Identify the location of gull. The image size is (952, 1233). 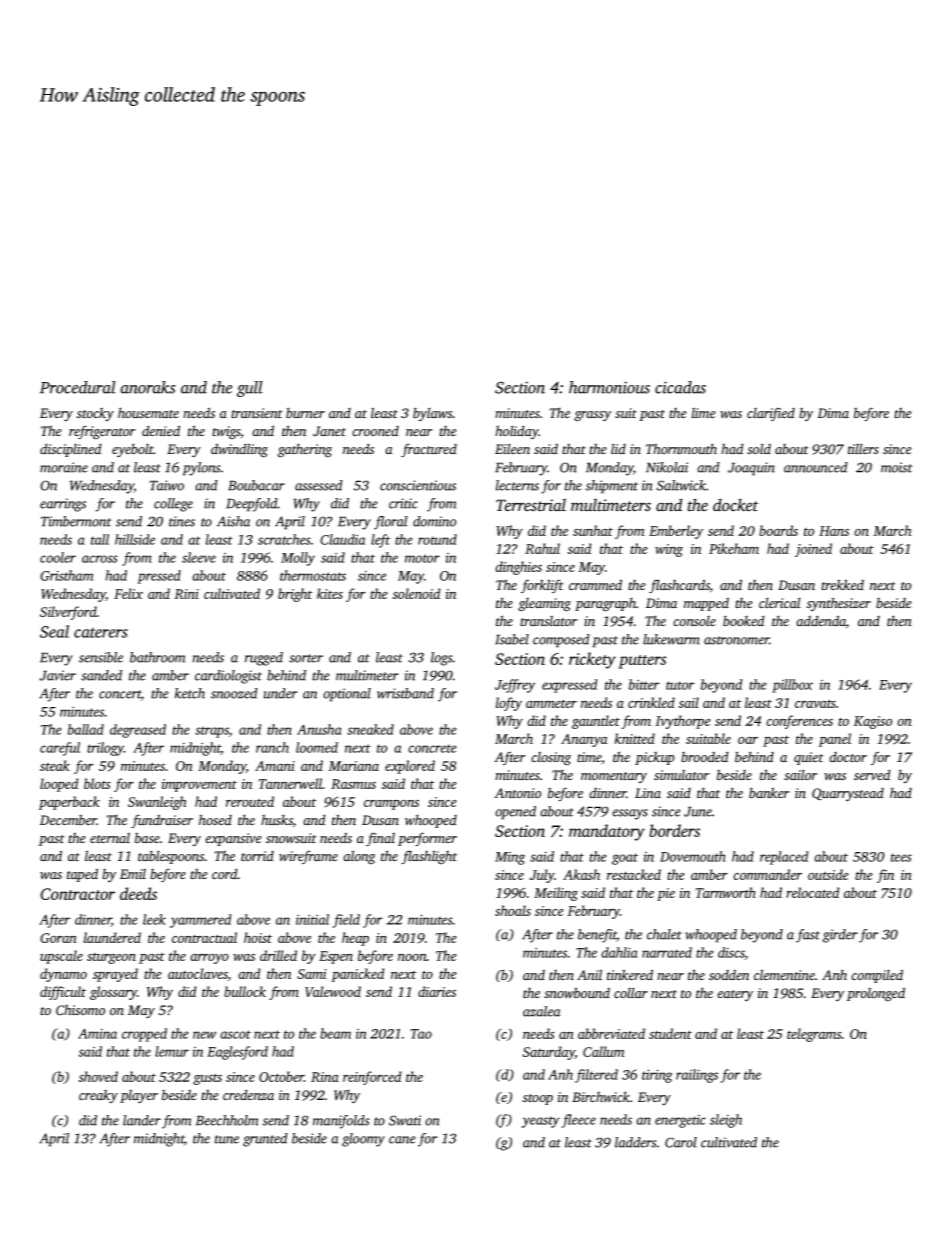
(250, 389).
